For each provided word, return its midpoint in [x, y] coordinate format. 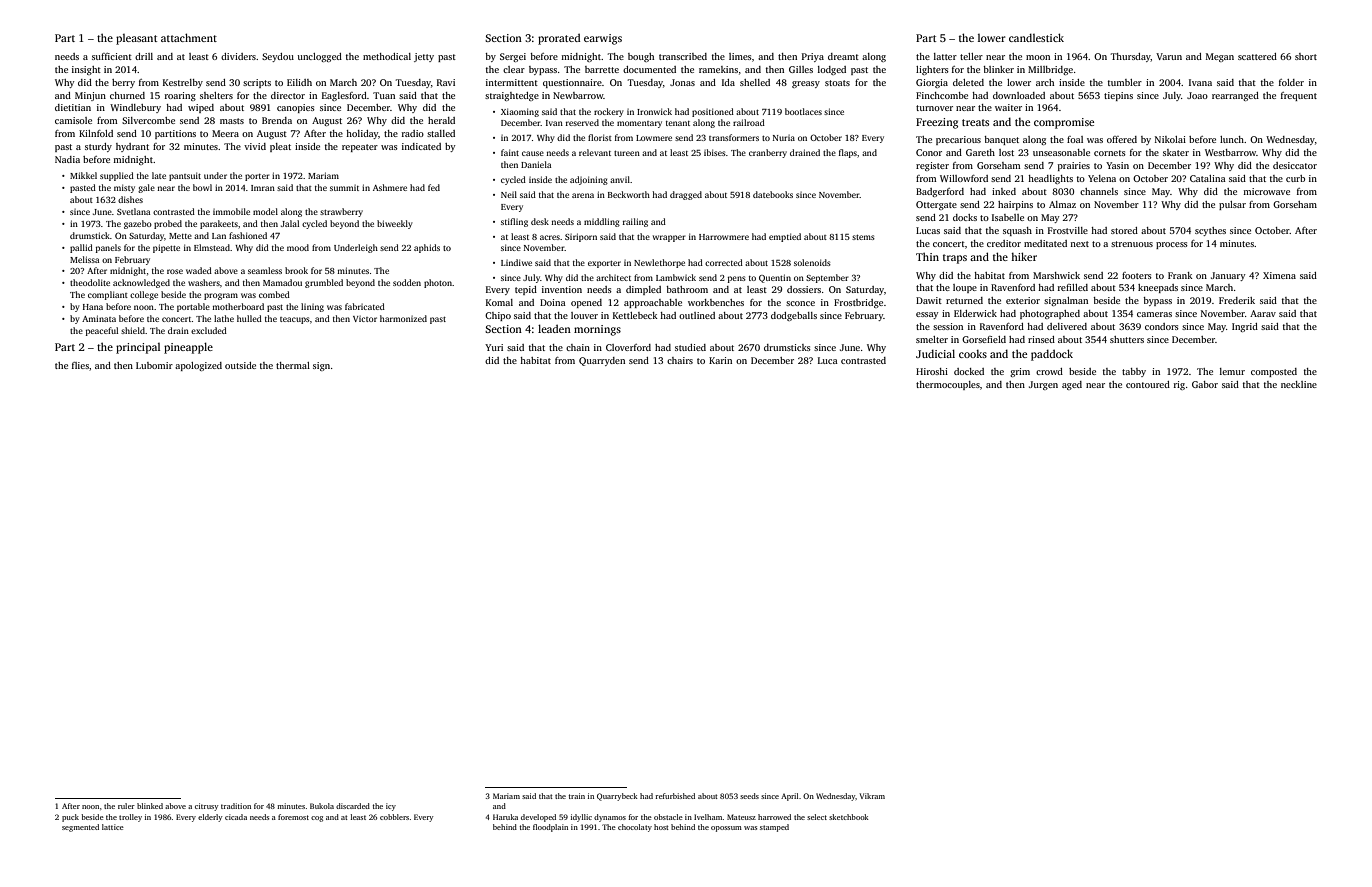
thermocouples [948, 385]
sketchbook [849, 817]
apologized [198, 366]
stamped [774, 828]
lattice [113, 827]
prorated [559, 39]
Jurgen [1043, 385]
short [1306, 56]
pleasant [136, 39]
